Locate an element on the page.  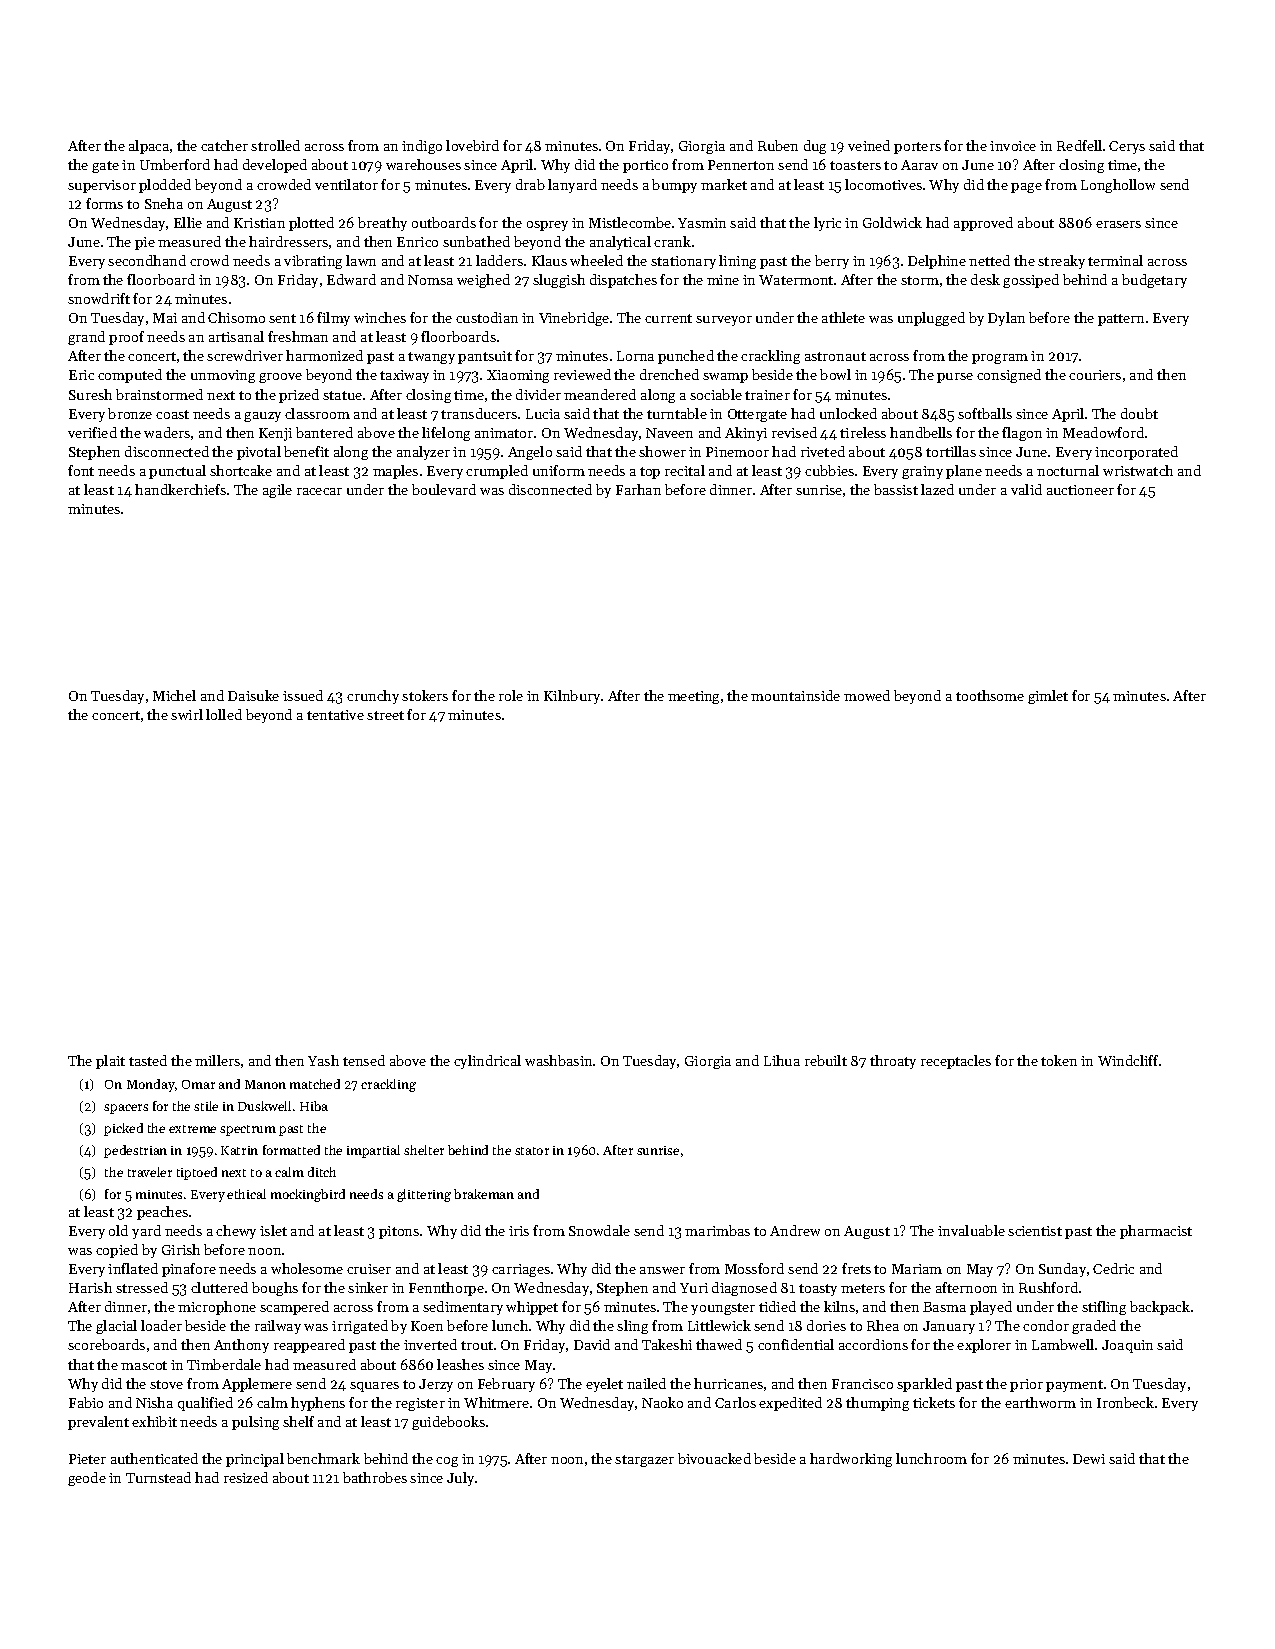
lovebird is located at coordinates (472, 145).
